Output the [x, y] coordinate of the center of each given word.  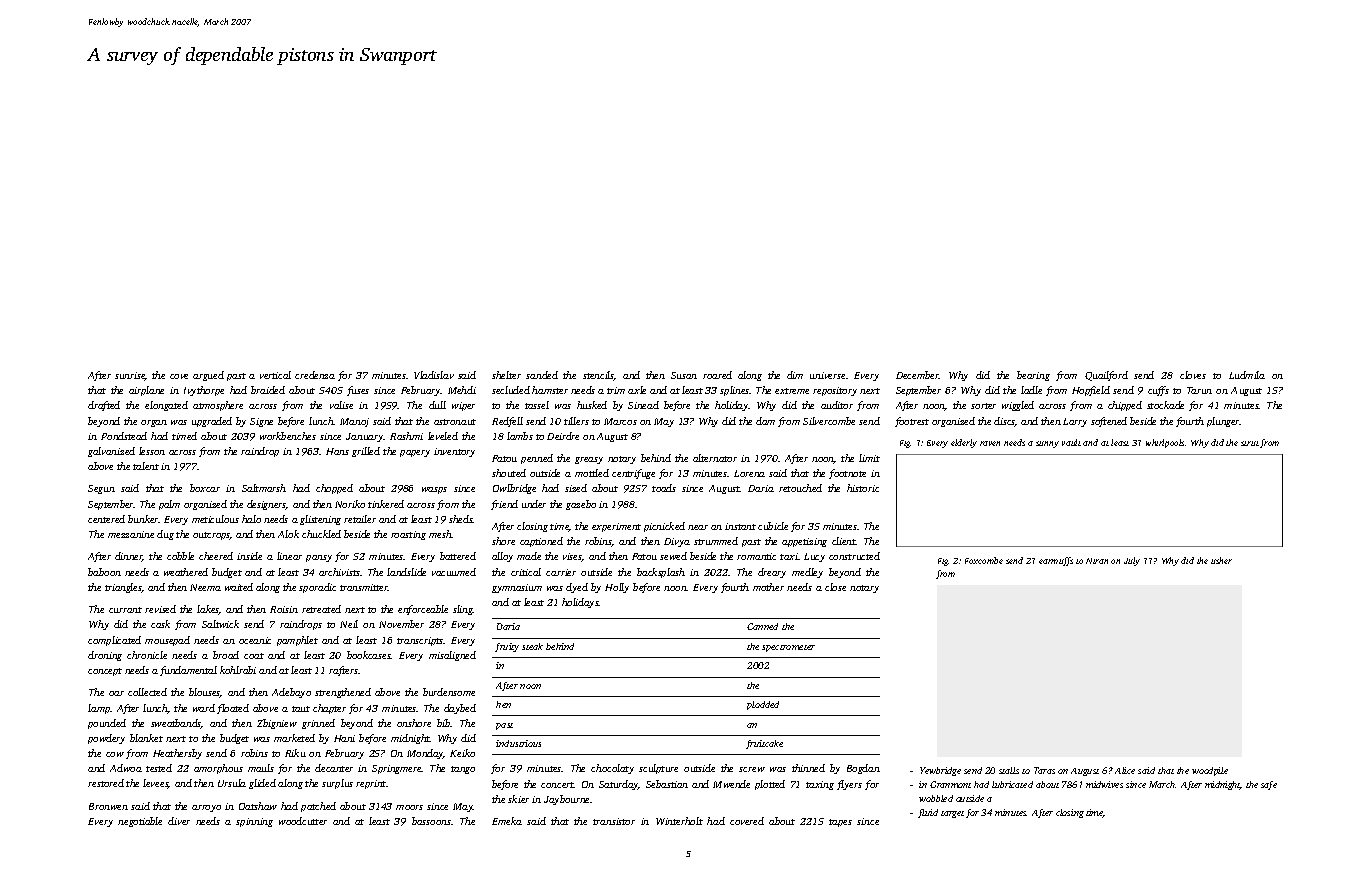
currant [125, 610]
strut [1250, 443]
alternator [715, 458]
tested [159, 768]
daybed [460, 709]
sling [463, 610]
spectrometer [788, 648]
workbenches [288, 436]
